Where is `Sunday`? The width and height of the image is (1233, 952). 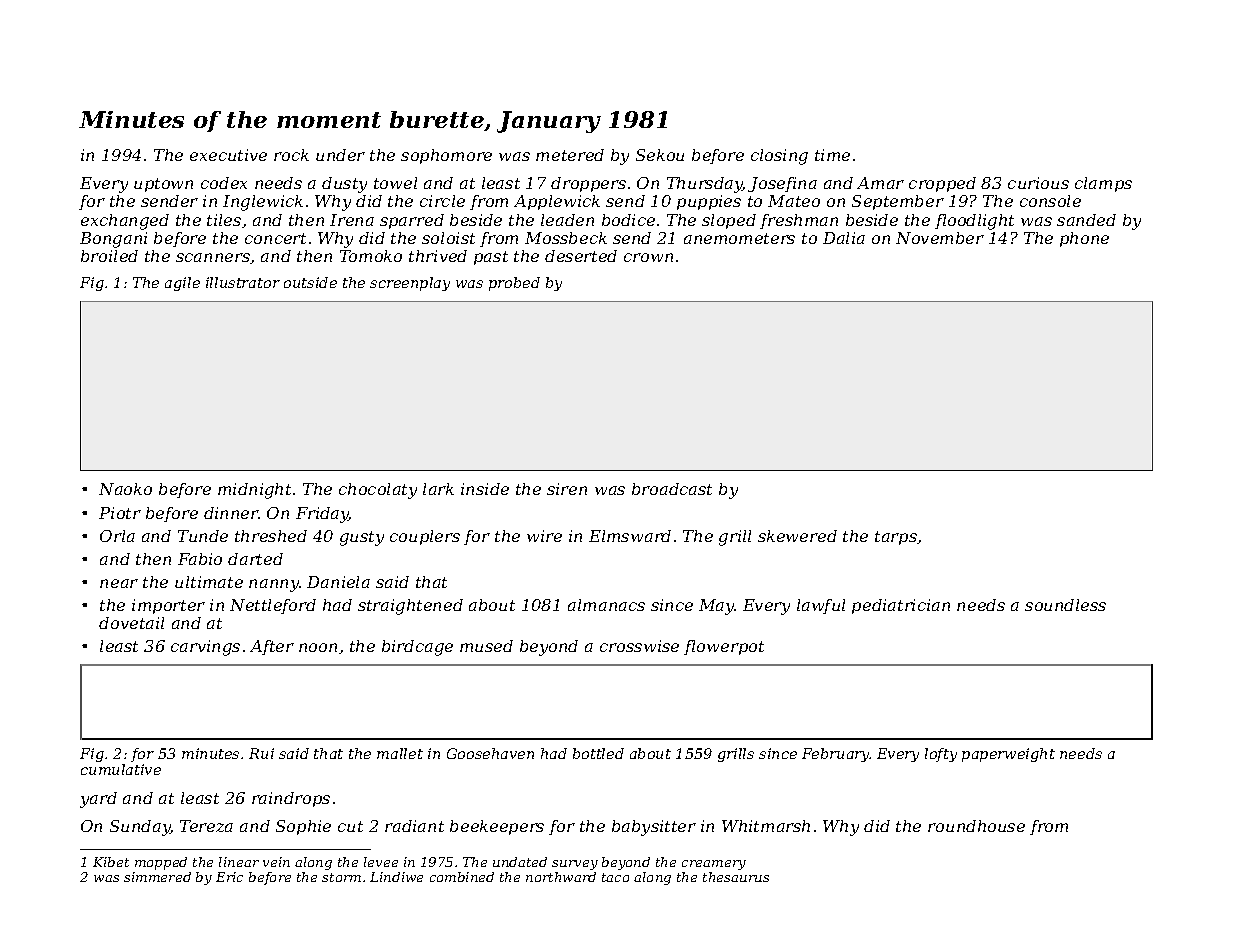
Sunday is located at coordinates (140, 828).
